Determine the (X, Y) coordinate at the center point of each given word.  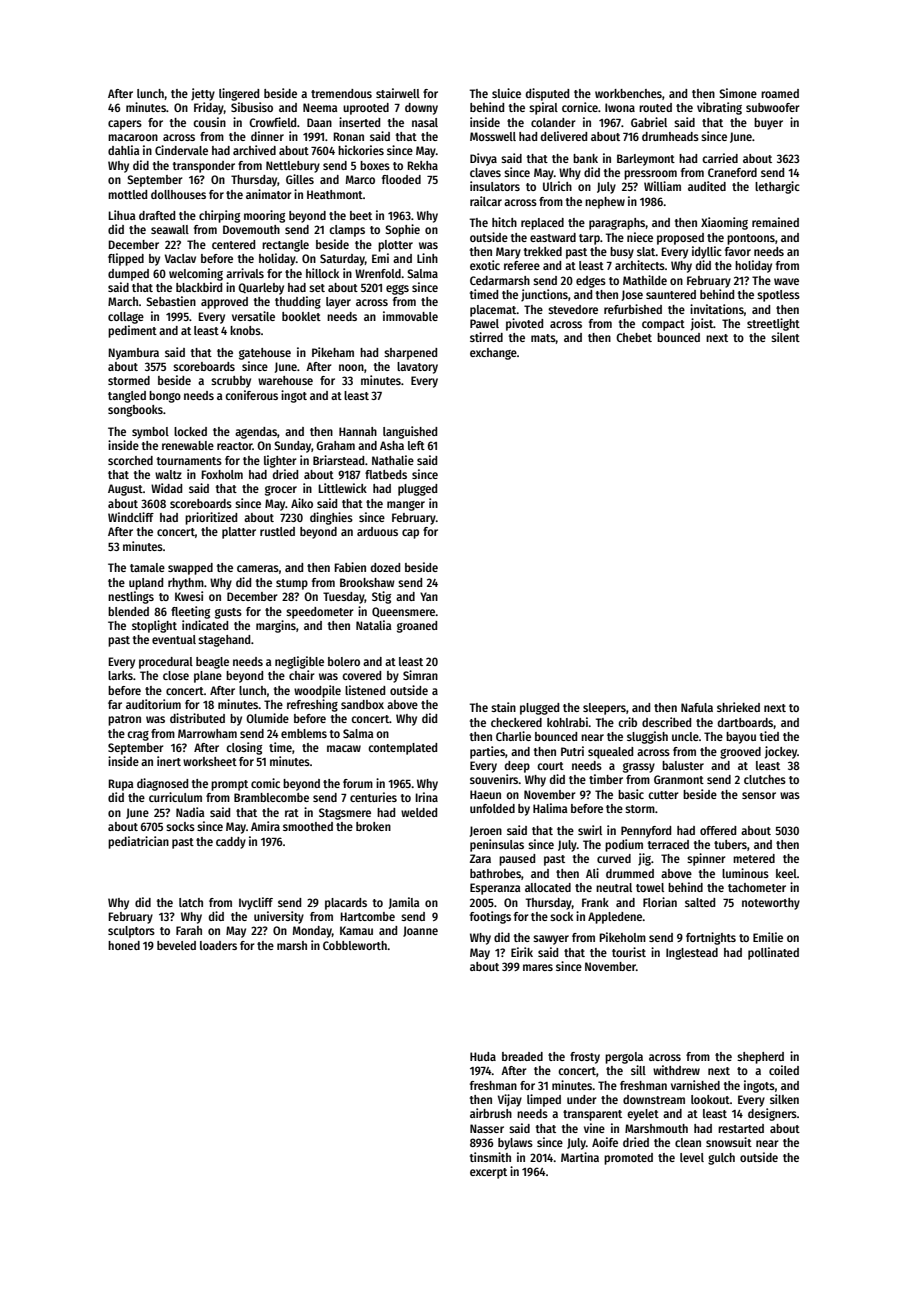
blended (128, 611)
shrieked (738, 707)
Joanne (420, 931)
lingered (239, 94)
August (125, 490)
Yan (429, 596)
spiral (543, 108)
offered (718, 830)
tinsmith (490, 1157)
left (416, 445)
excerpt (488, 1173)
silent (785, 337)
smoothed (308, 826)
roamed (780, 93)
